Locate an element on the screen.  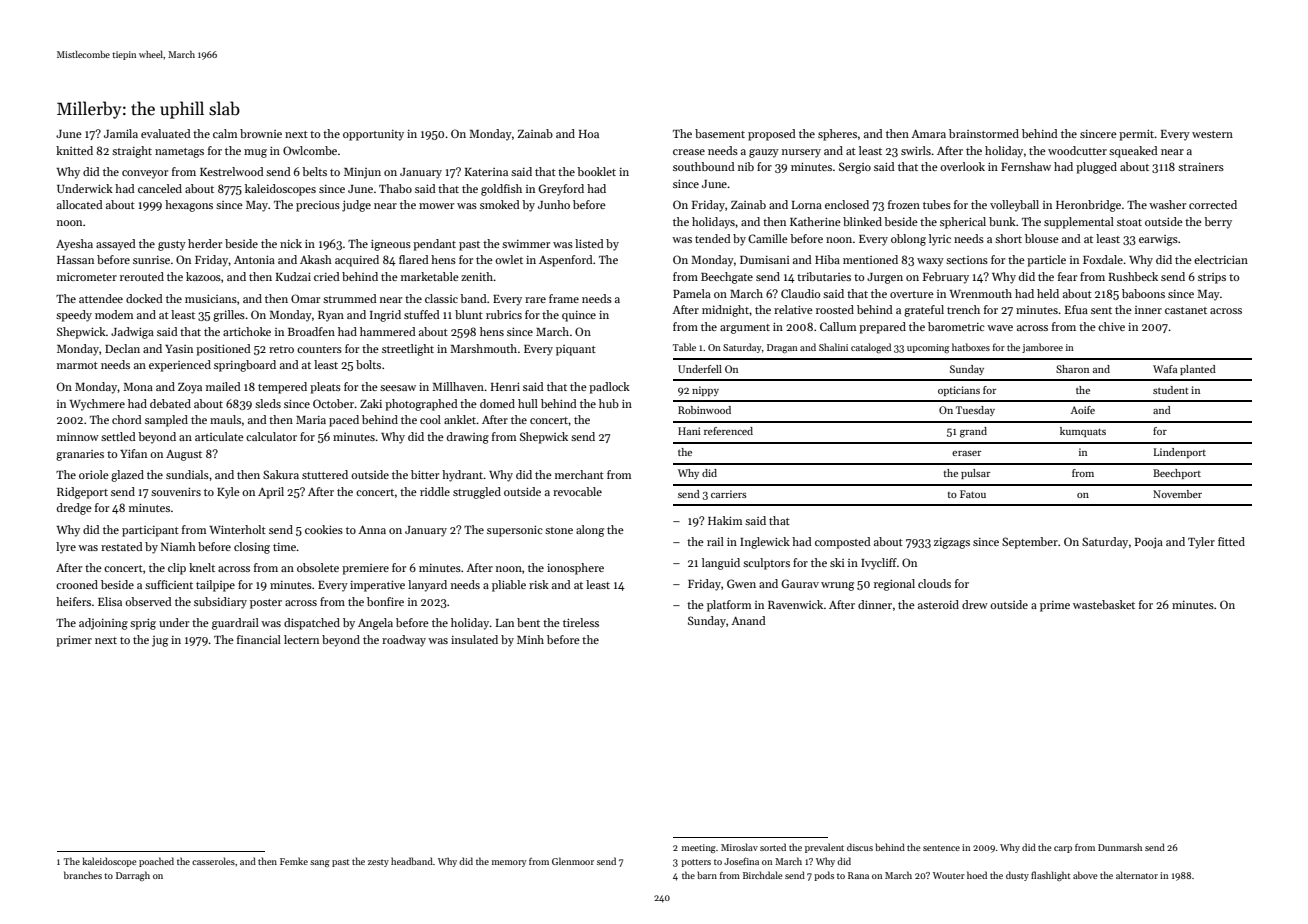
attendee is located at coordinates (101, 298).
